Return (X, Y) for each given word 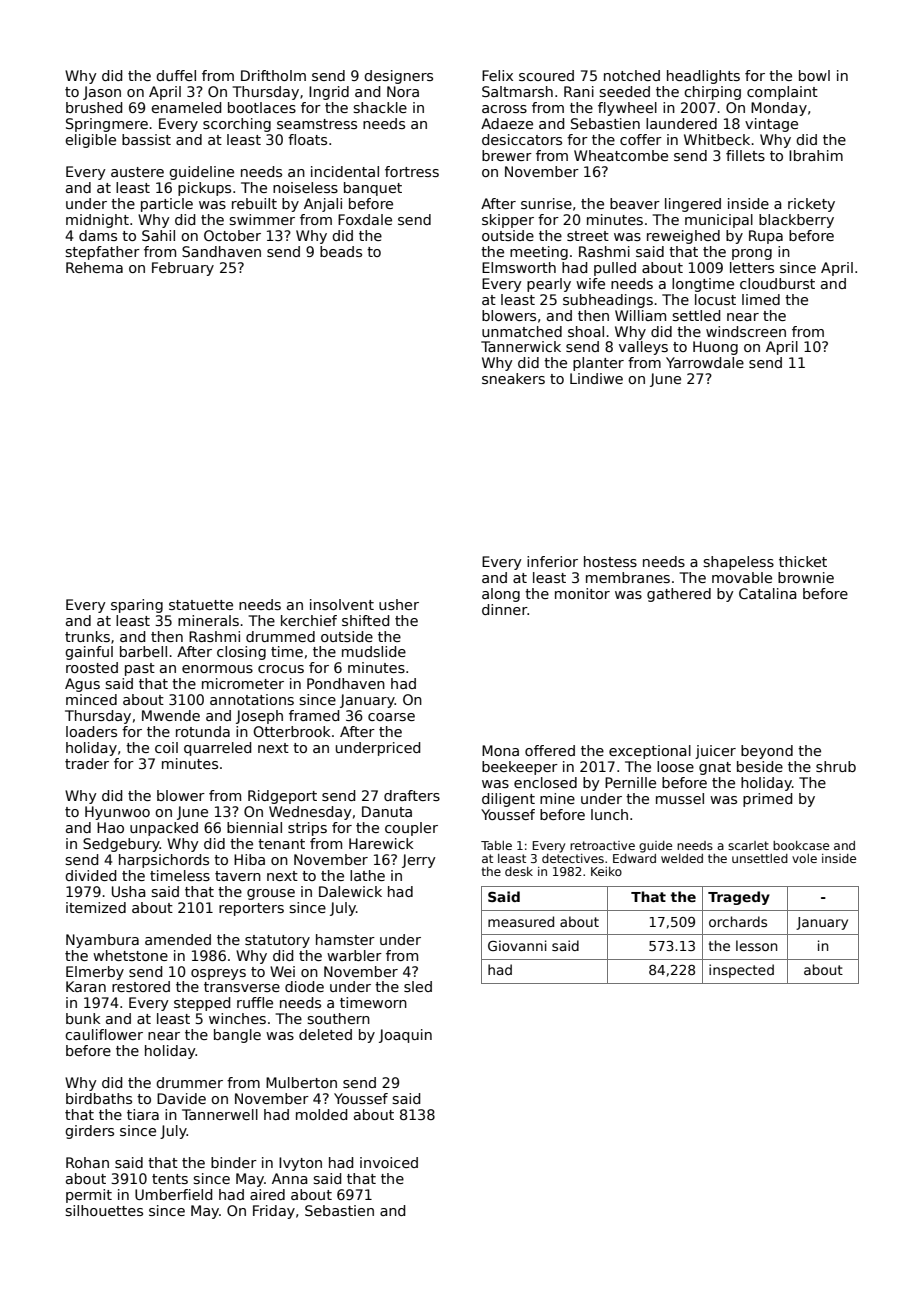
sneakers (513, 378)
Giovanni (517, 945)
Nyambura (102, 941)
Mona (500, 750)
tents (170, 1179)
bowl (814, 75)
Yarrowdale (705, 362)
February (183, 269)
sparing (137, 606)
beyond (767, 752)
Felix (497, 75)
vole (804, 858)
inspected (741, 971)
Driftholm (273, 75)
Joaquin (405, 1036)
